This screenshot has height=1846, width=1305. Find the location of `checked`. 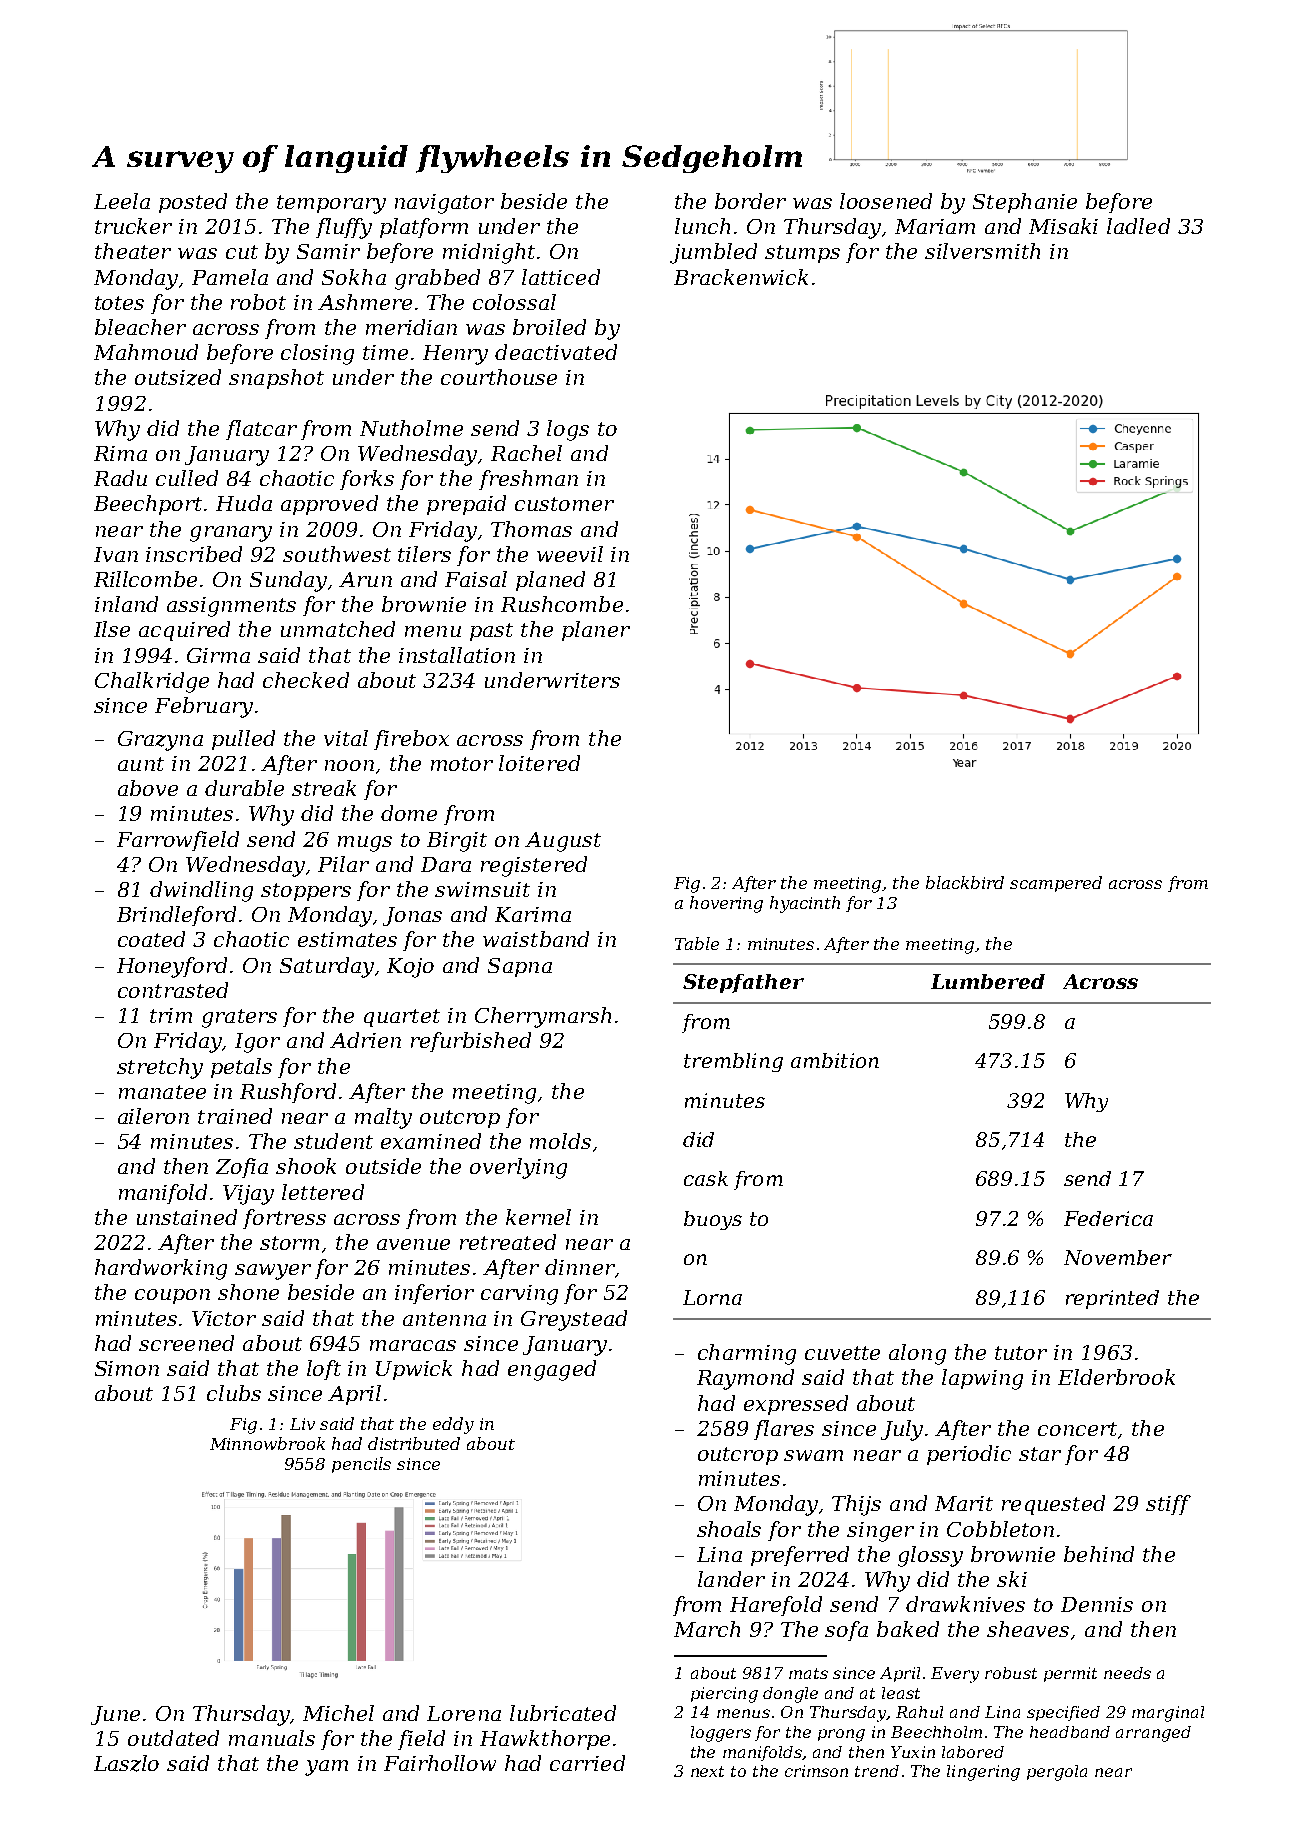

checked is located at coordinates (306, 680).
